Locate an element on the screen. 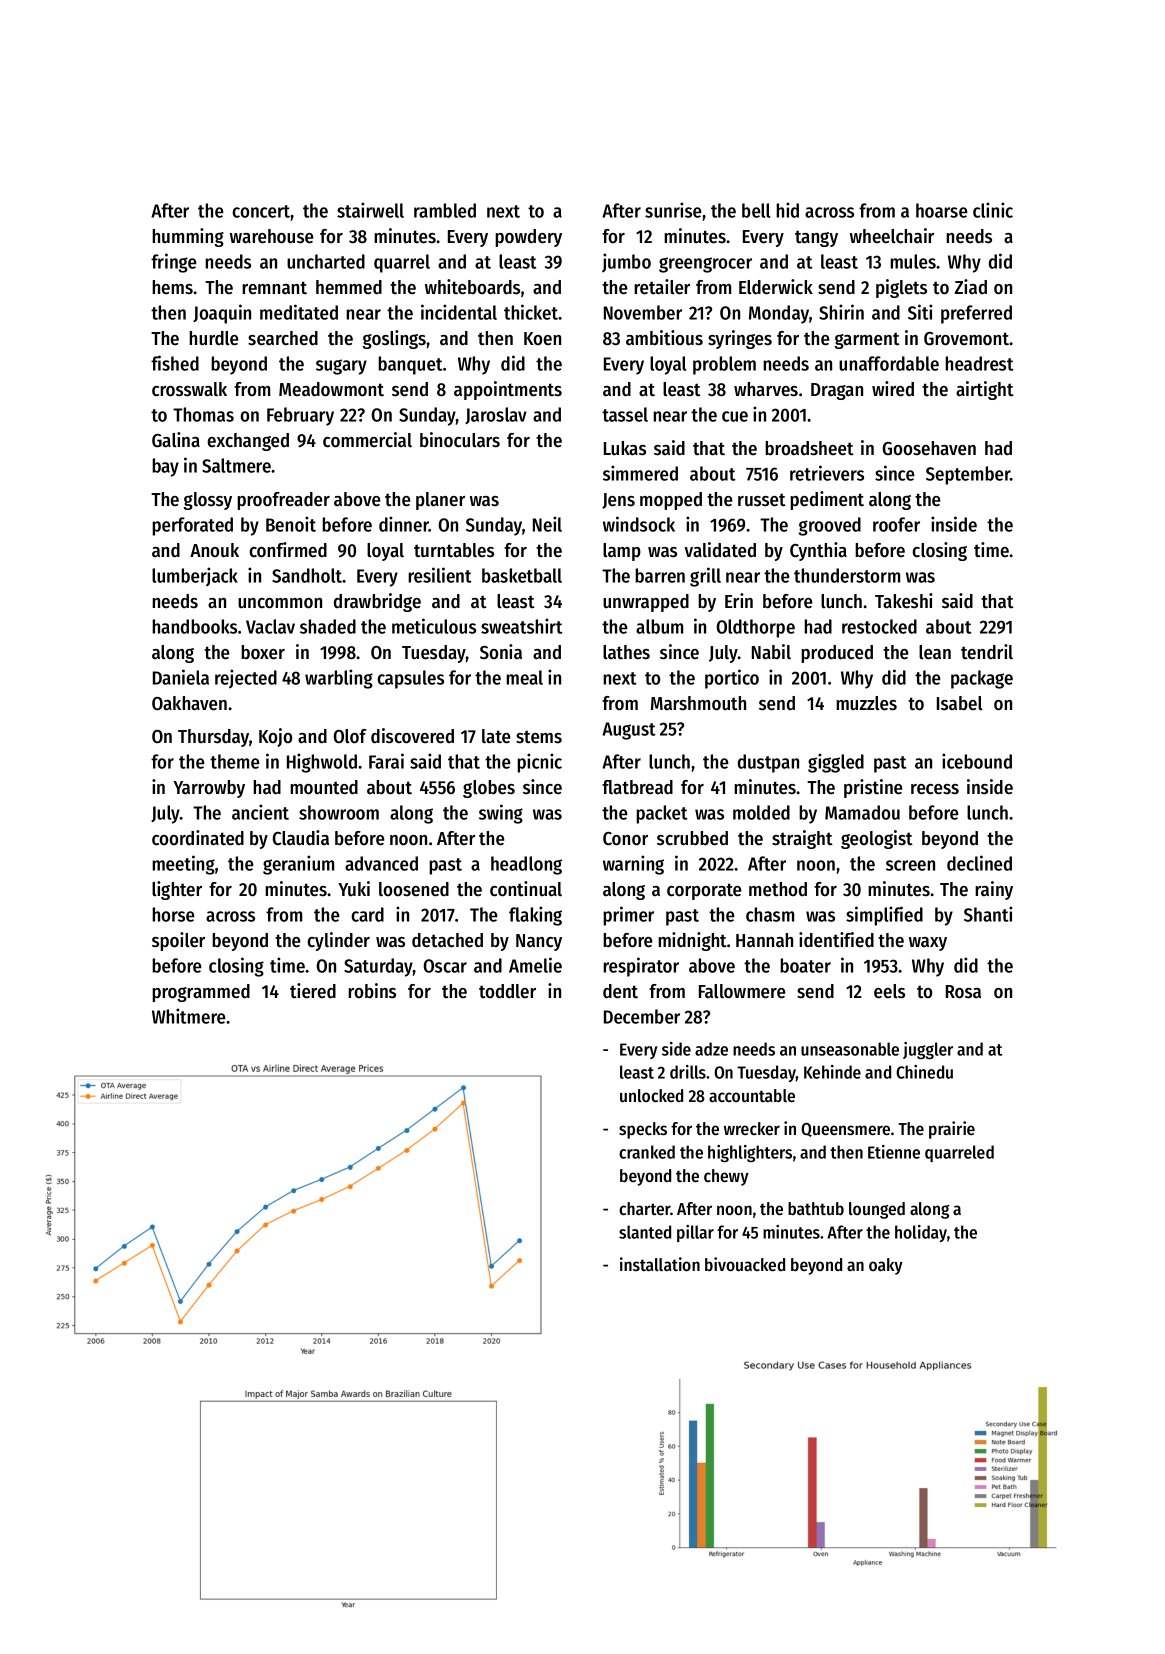  package is located at coordinates (982, 679).
